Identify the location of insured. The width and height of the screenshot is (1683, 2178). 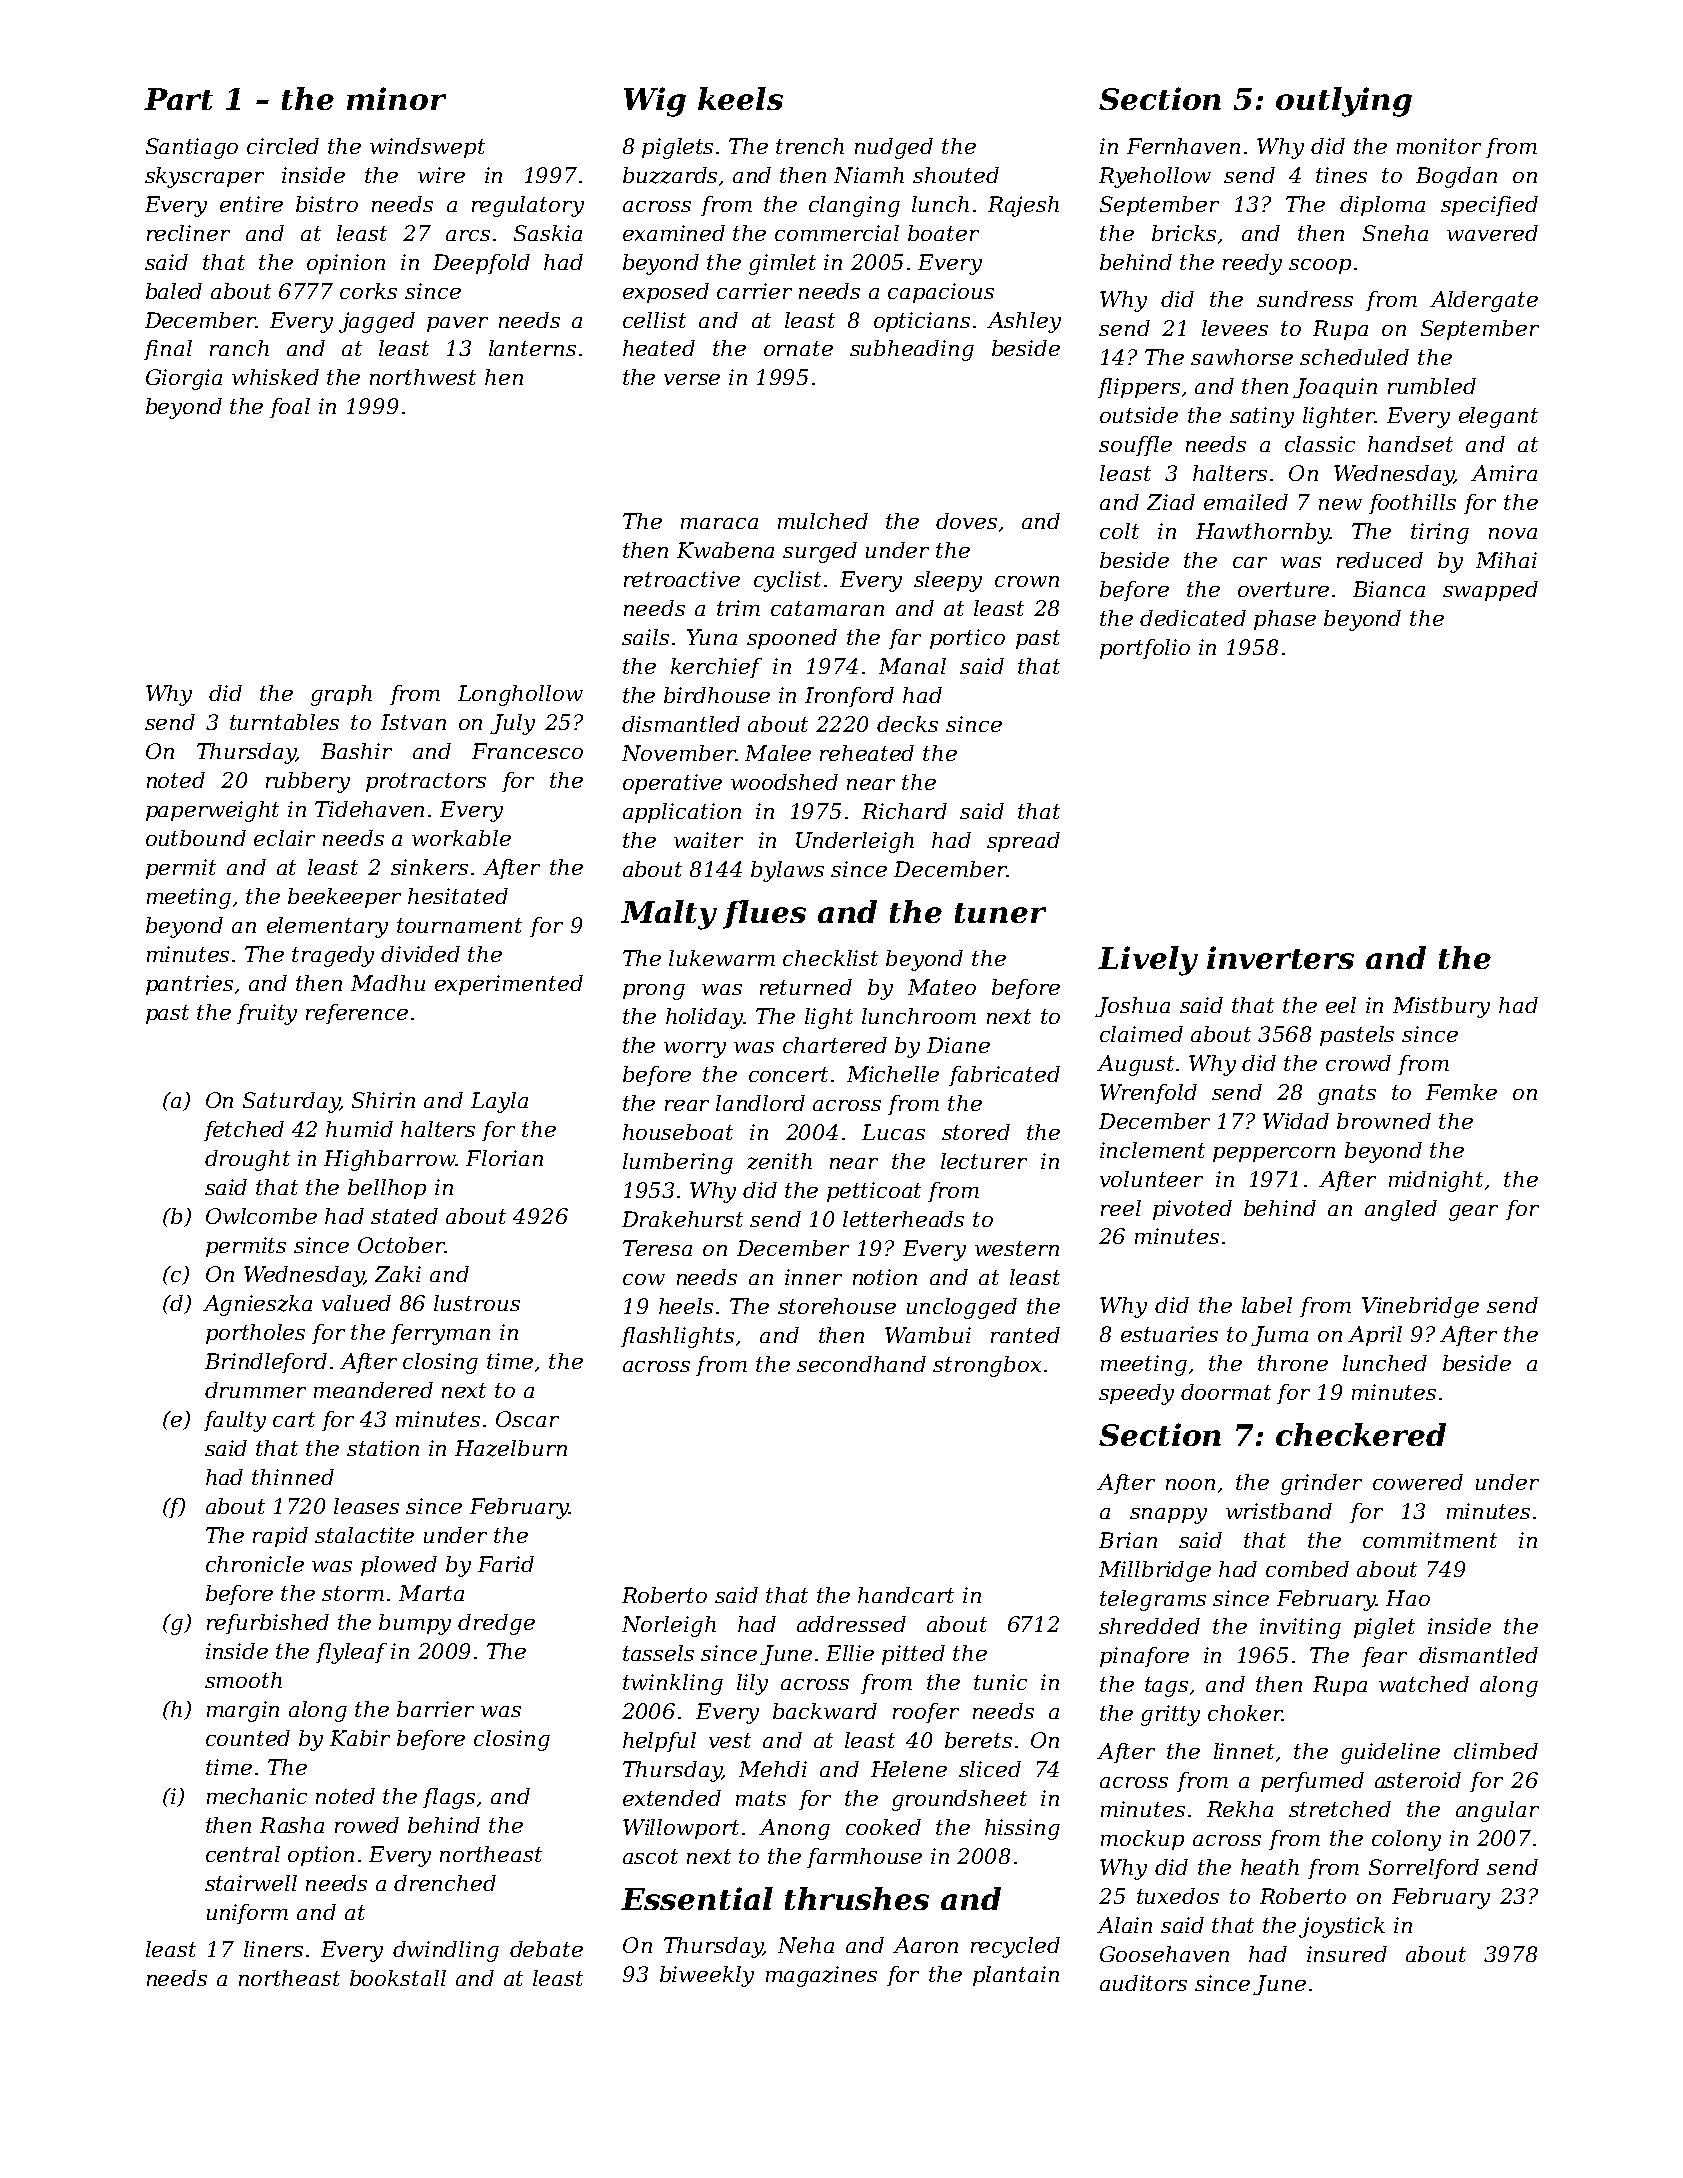
(1347, 1954).
